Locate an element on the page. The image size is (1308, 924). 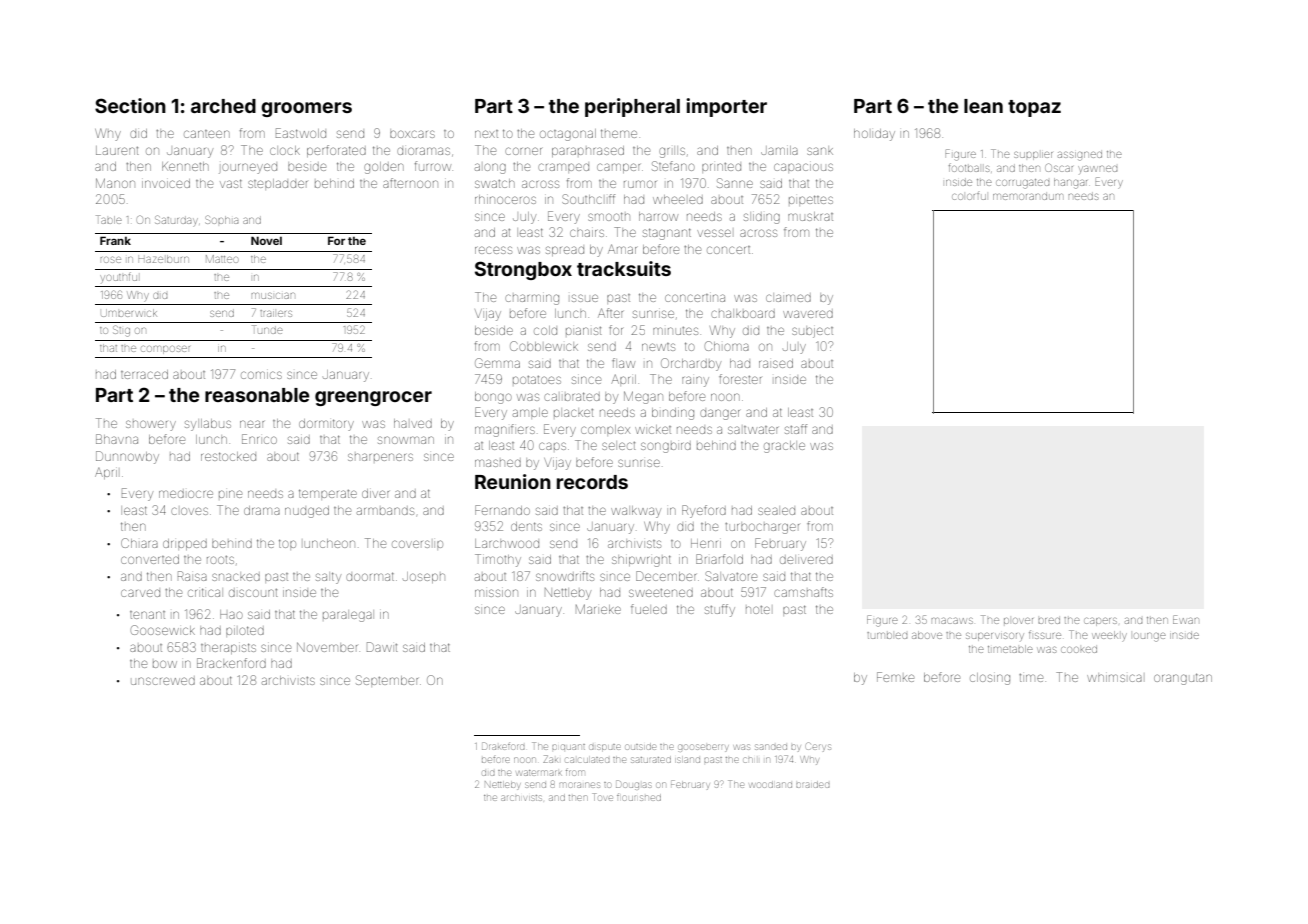
unscrewed is located at coordinates (163, 681).
